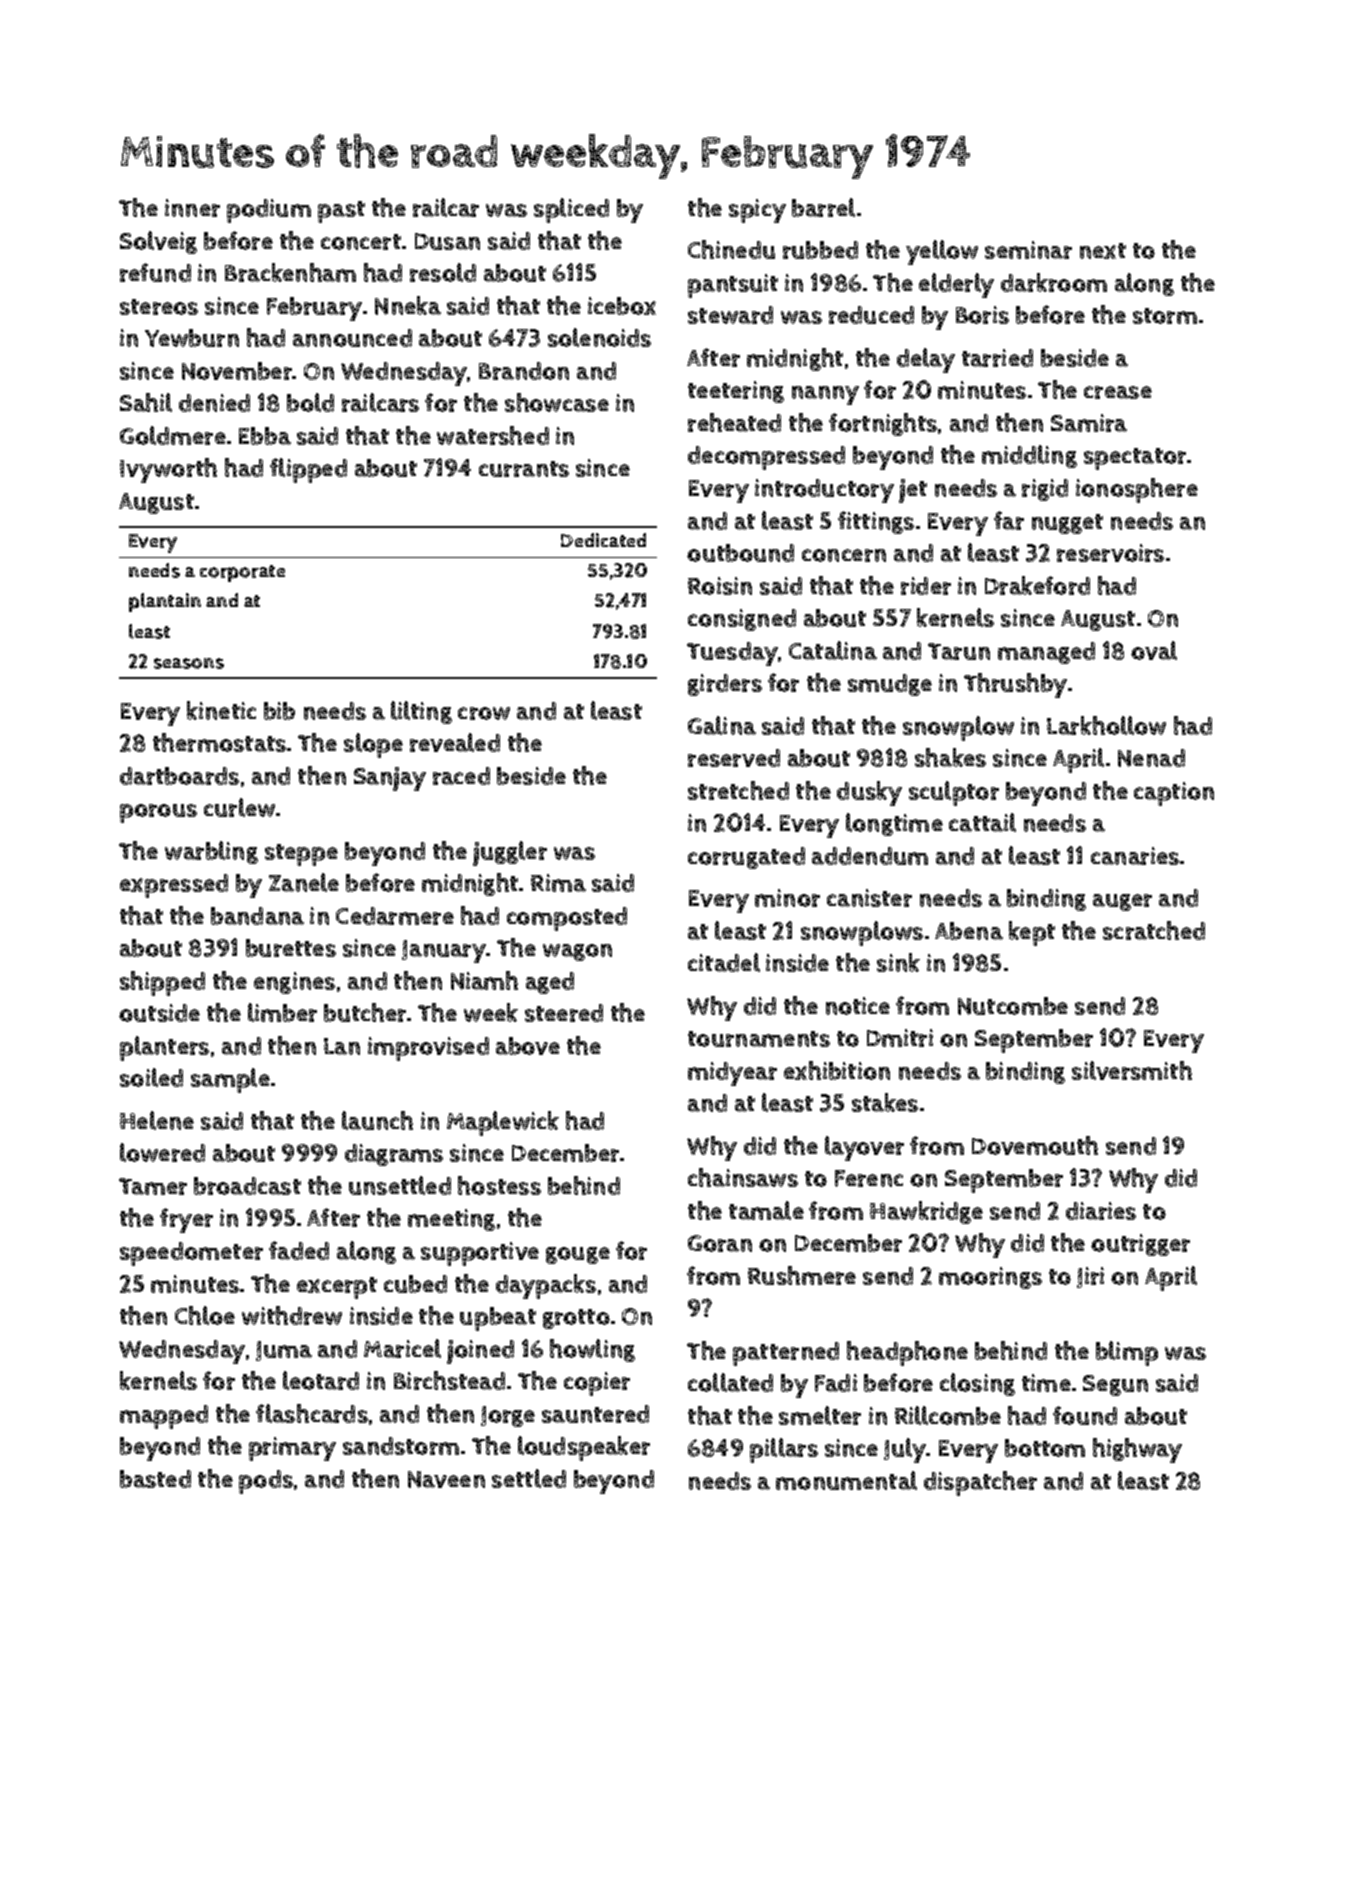 The image size is (1345, 1902). Describe the element at coordinates (1174, 794) in the page. I see `caption` at that location.
